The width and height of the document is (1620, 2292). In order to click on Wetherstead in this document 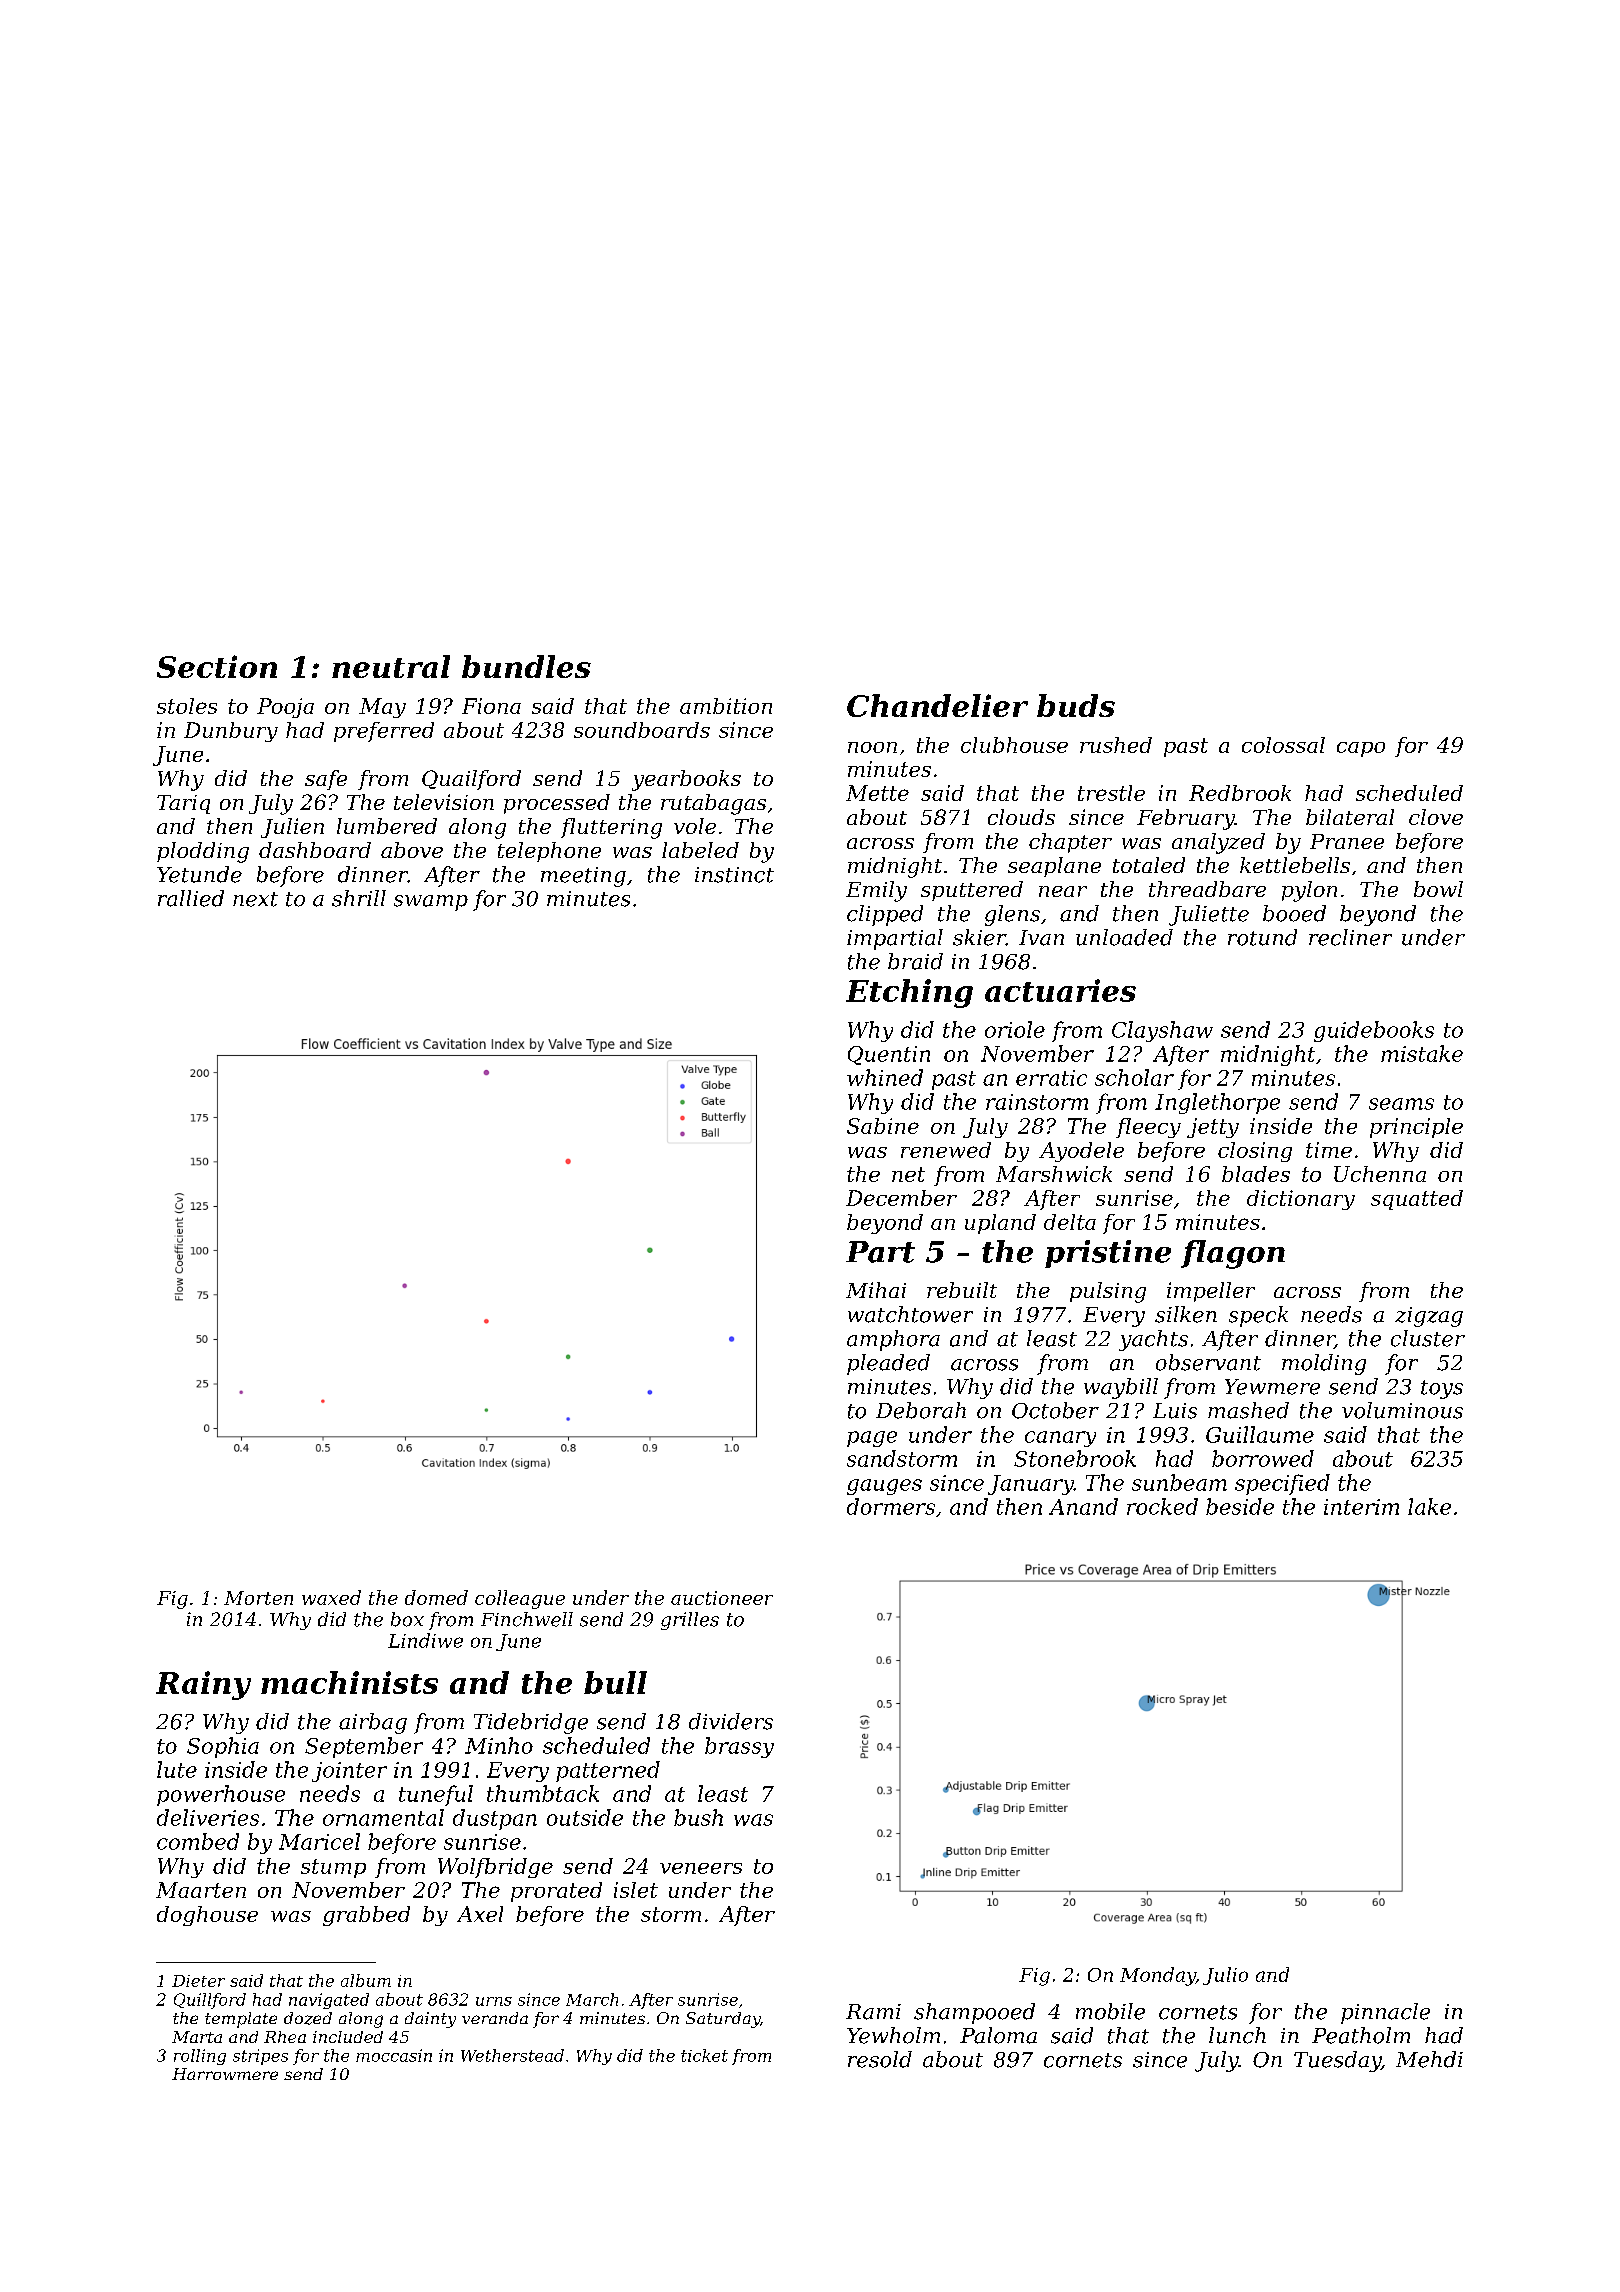, I will do `click(512, 2055)`.
